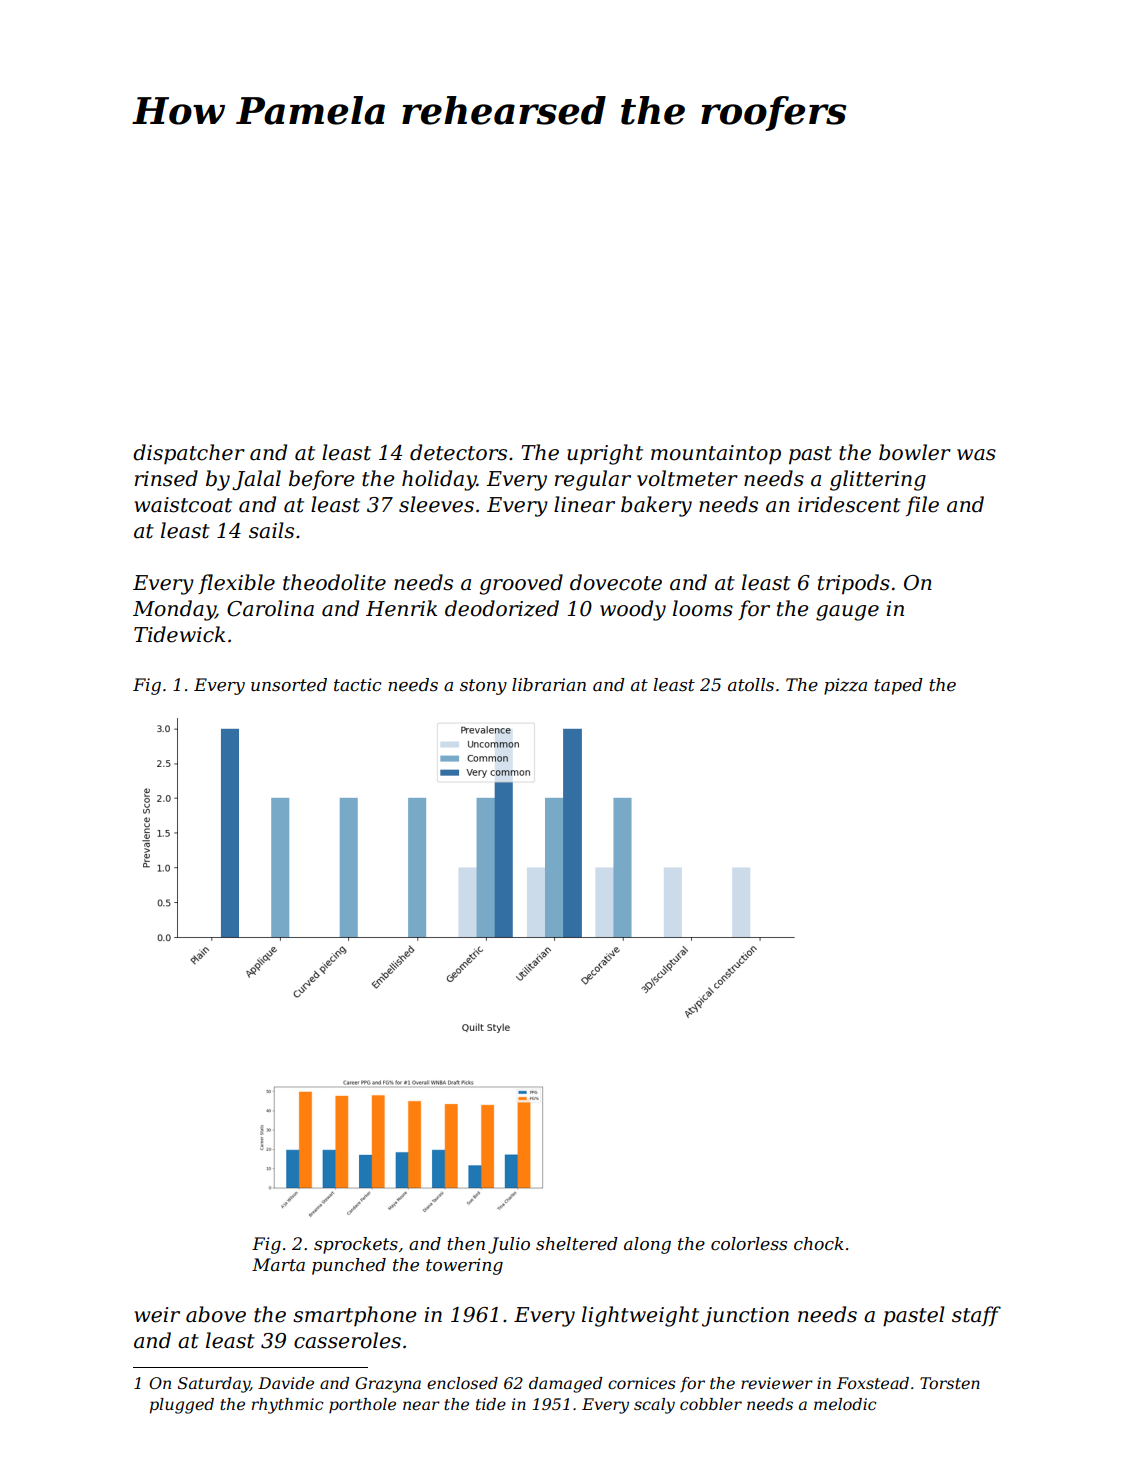  Describe the element at coordinates (357, 685) in the document. I see `tactic` at that location.
